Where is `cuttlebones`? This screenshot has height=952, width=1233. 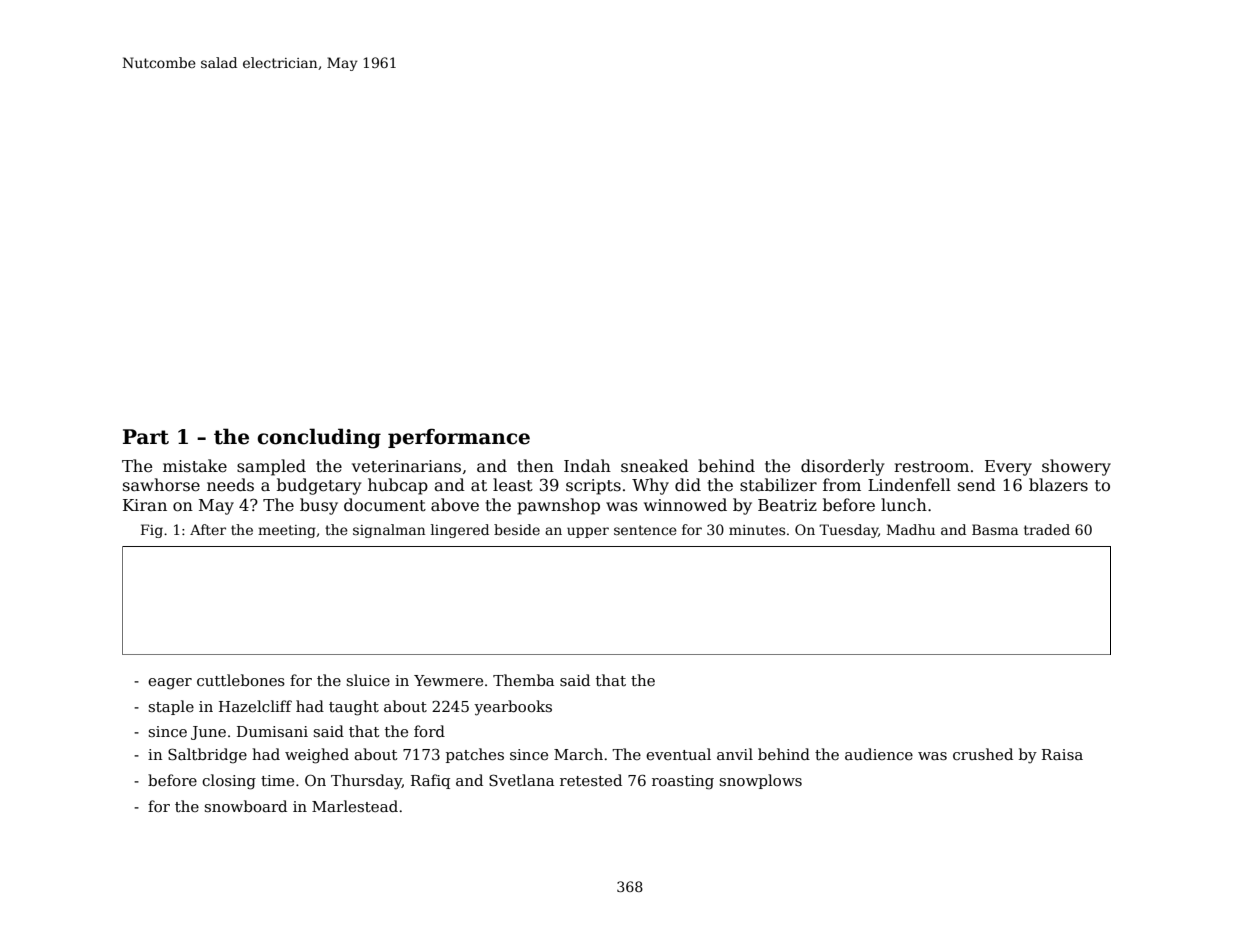
cuttlebones is located at coordinates (241, 680).
